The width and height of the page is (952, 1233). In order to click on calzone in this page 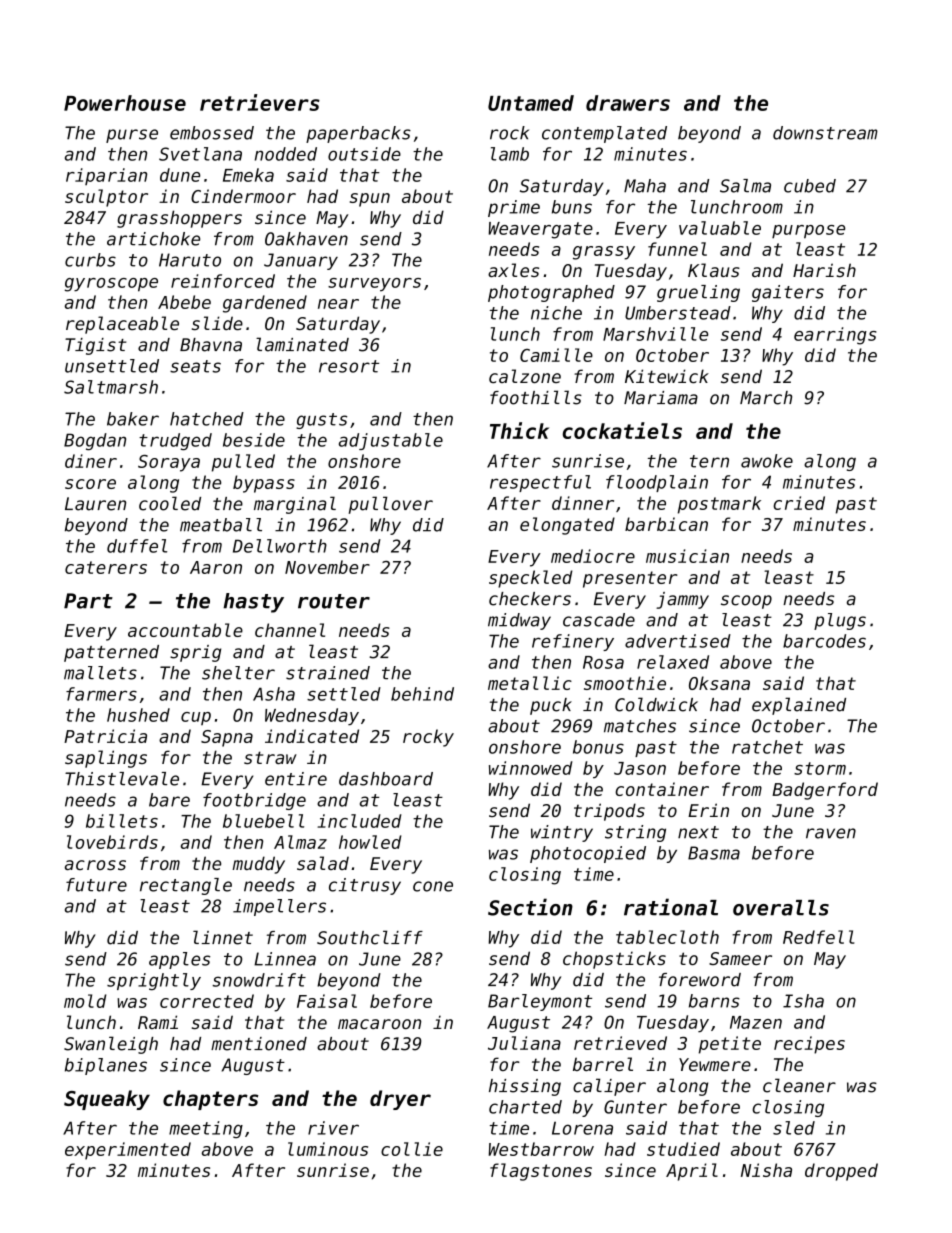, I will do `click(525, 376)`.
